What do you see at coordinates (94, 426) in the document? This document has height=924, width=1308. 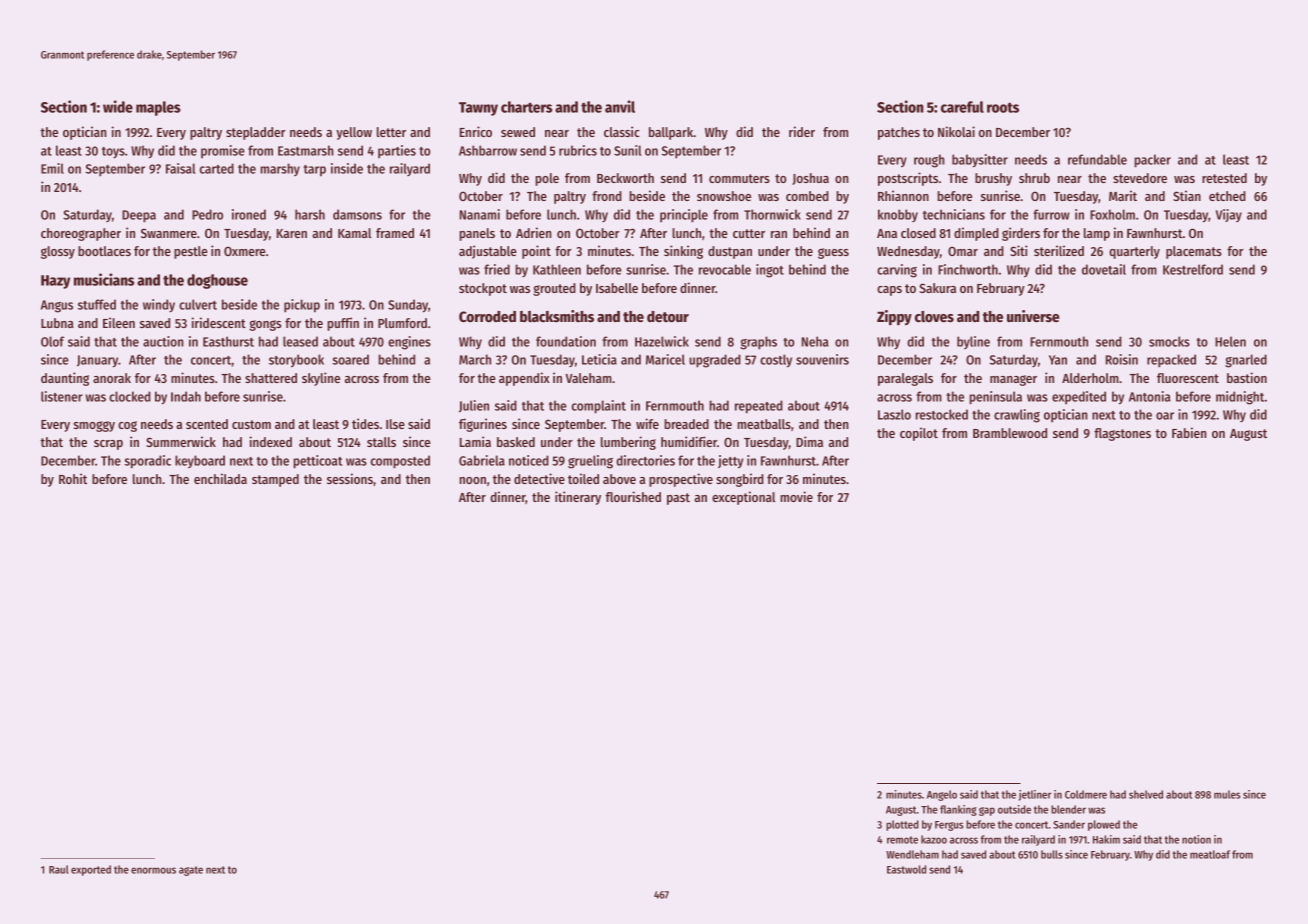 I see `smoggy` at bounding box center [94, 426].
